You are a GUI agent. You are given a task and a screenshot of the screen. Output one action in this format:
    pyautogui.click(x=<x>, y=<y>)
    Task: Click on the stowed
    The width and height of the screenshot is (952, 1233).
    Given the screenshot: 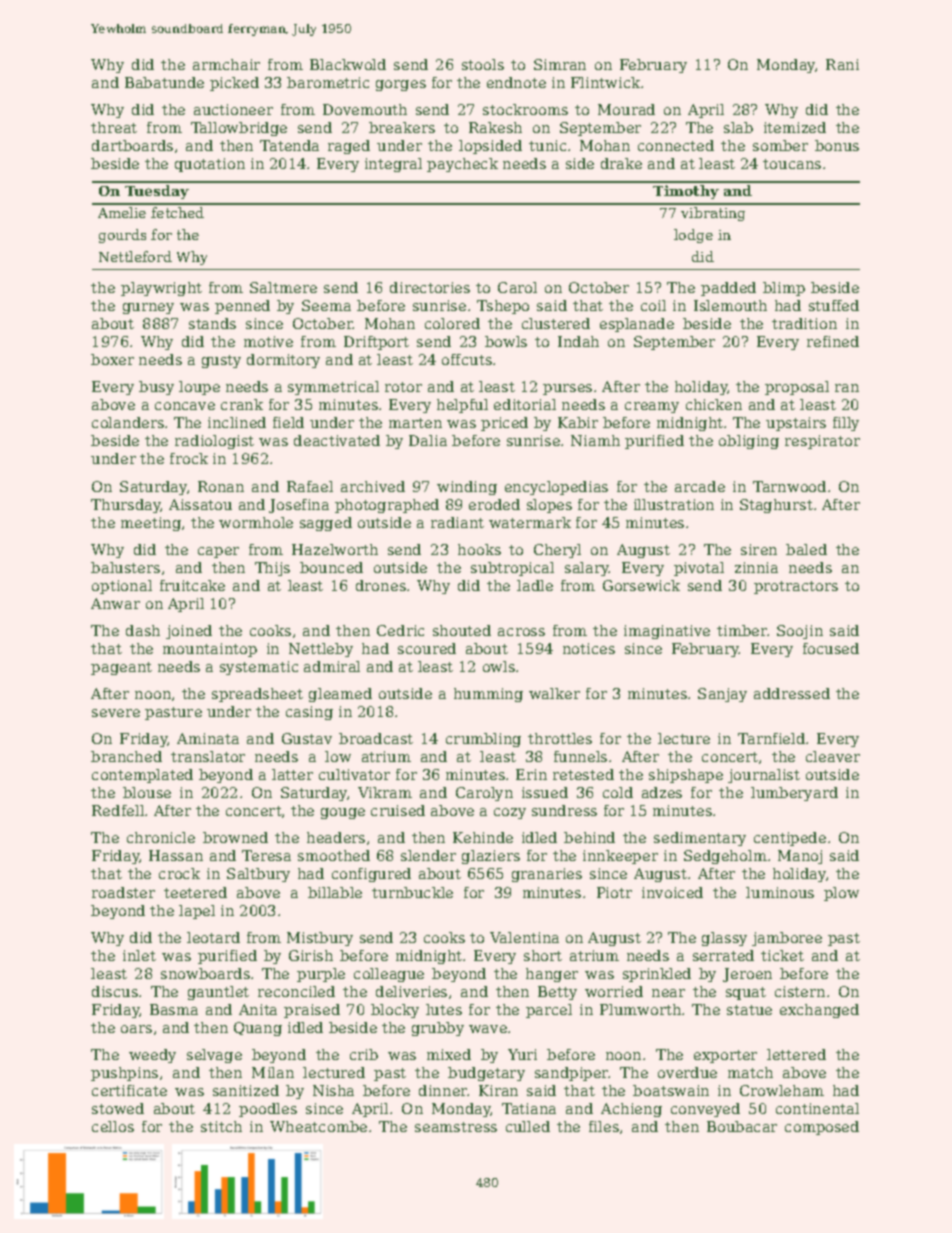 What is the action you would take?
    pyautogui.click(x=118, y=1108)
